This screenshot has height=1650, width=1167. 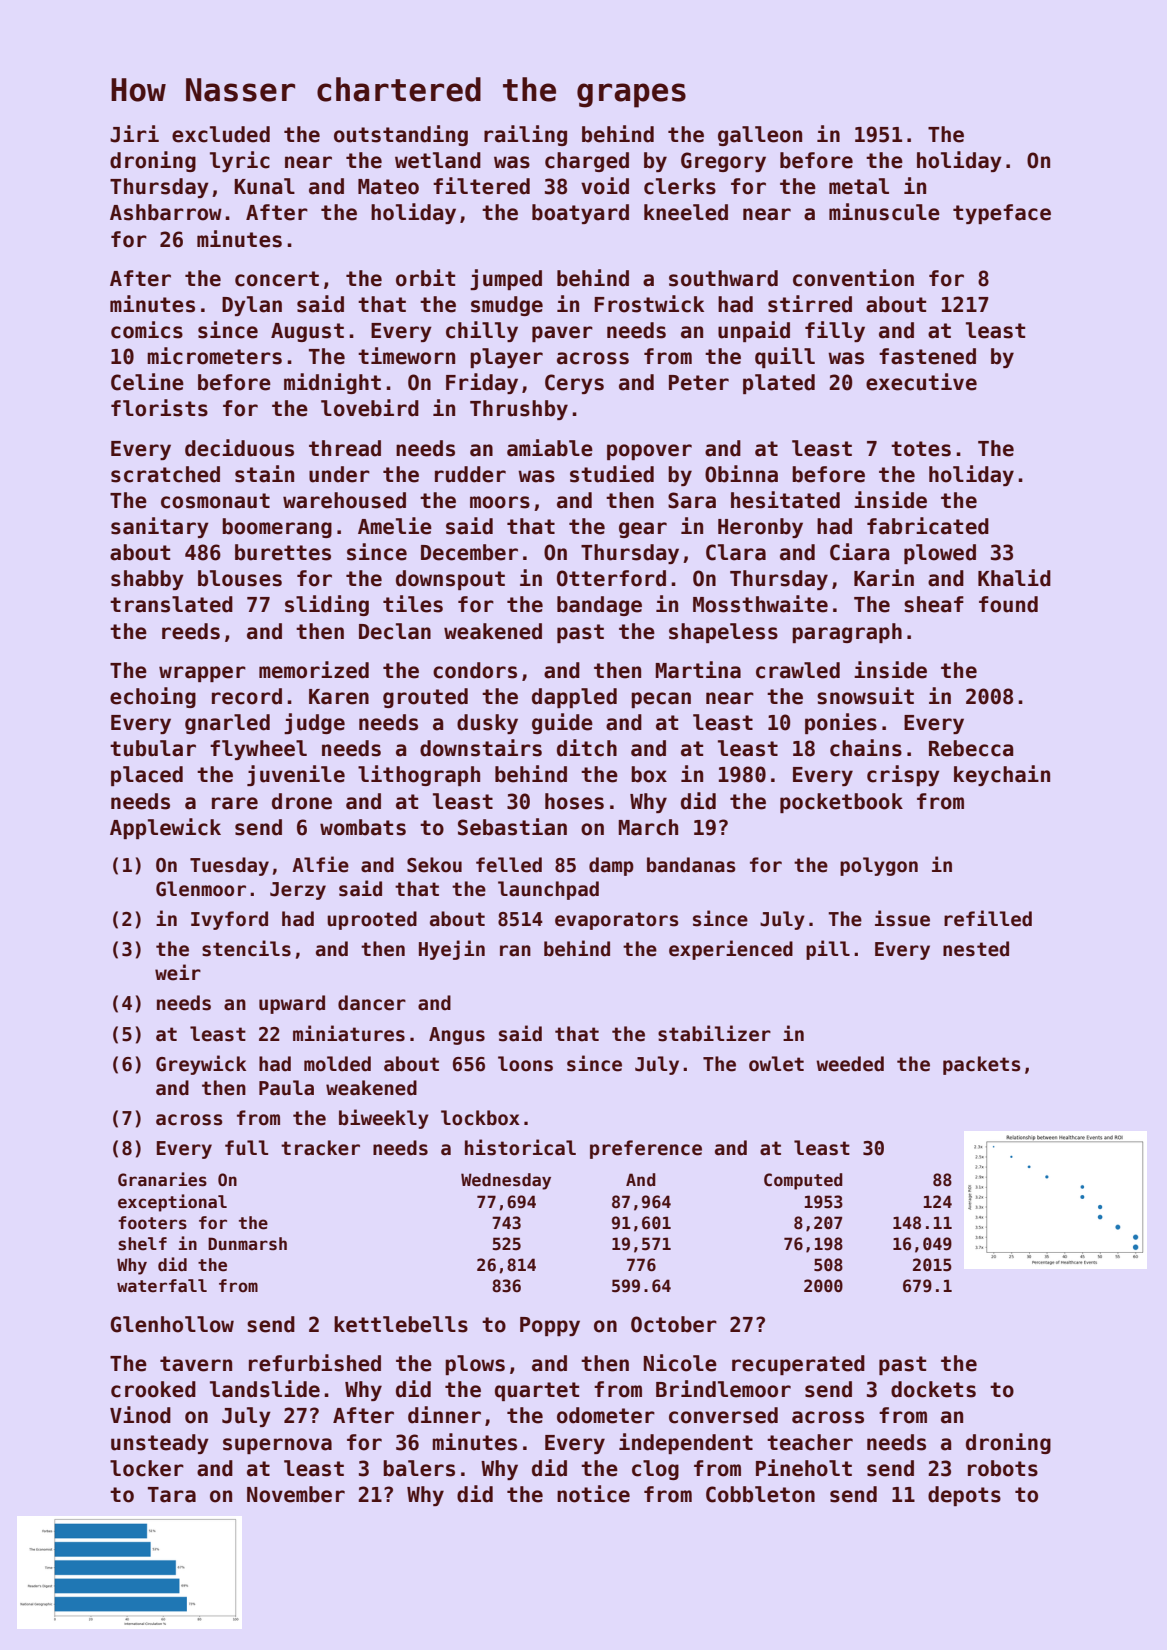 I want to click on juvenile, so click(x=296, y=775).
